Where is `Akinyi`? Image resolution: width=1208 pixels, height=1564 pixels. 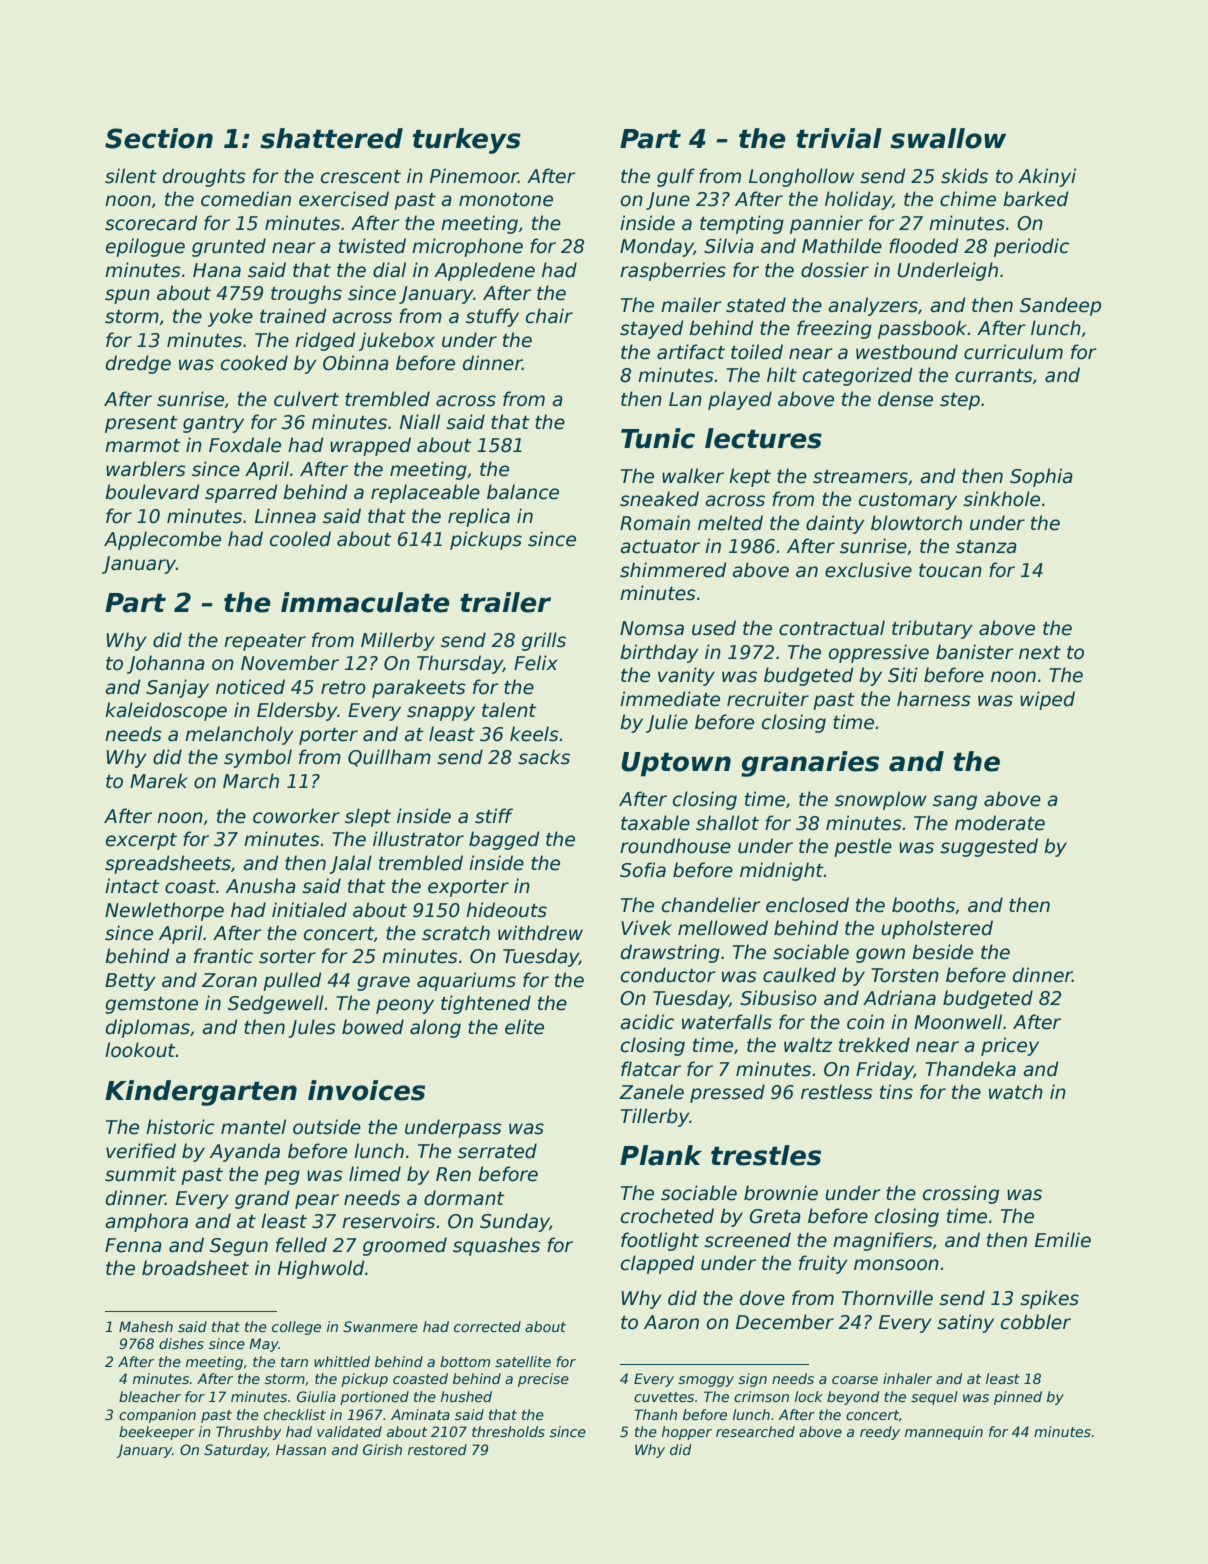 Akinyi is located at coordinates (1047, 177).
